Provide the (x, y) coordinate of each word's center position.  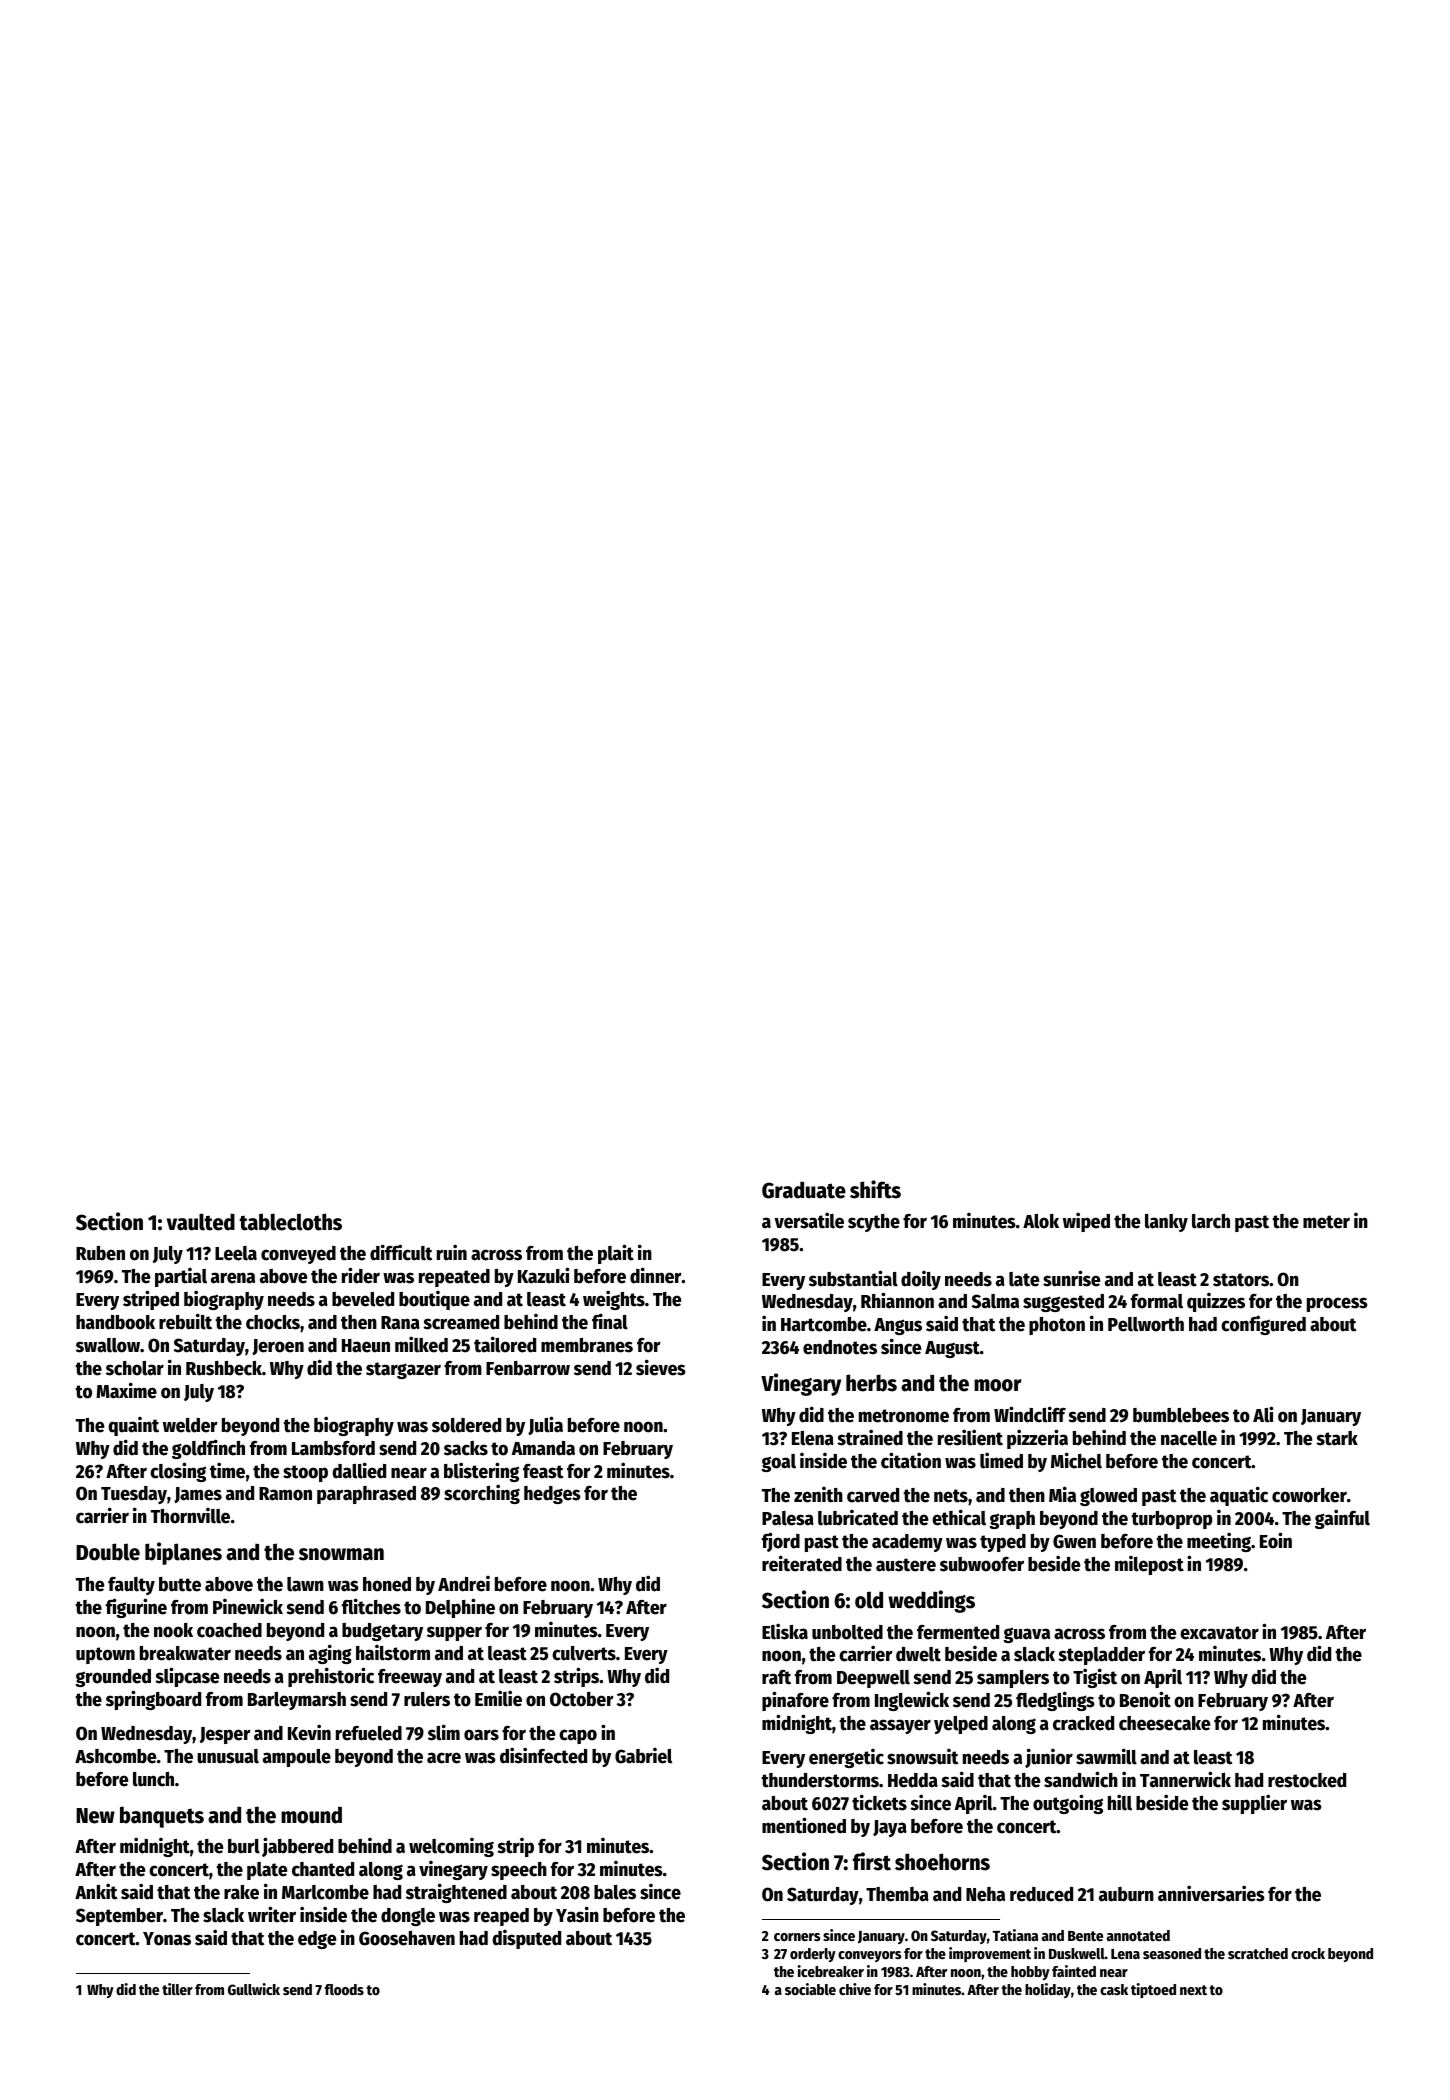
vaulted (201, 1222)
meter (1326, 1222)
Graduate (804, 1190)
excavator (1219, 1633)
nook (173, 1630)
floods (344, 1989)
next (1193, 1990)
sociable (810, 1989)
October (582, 1699)
